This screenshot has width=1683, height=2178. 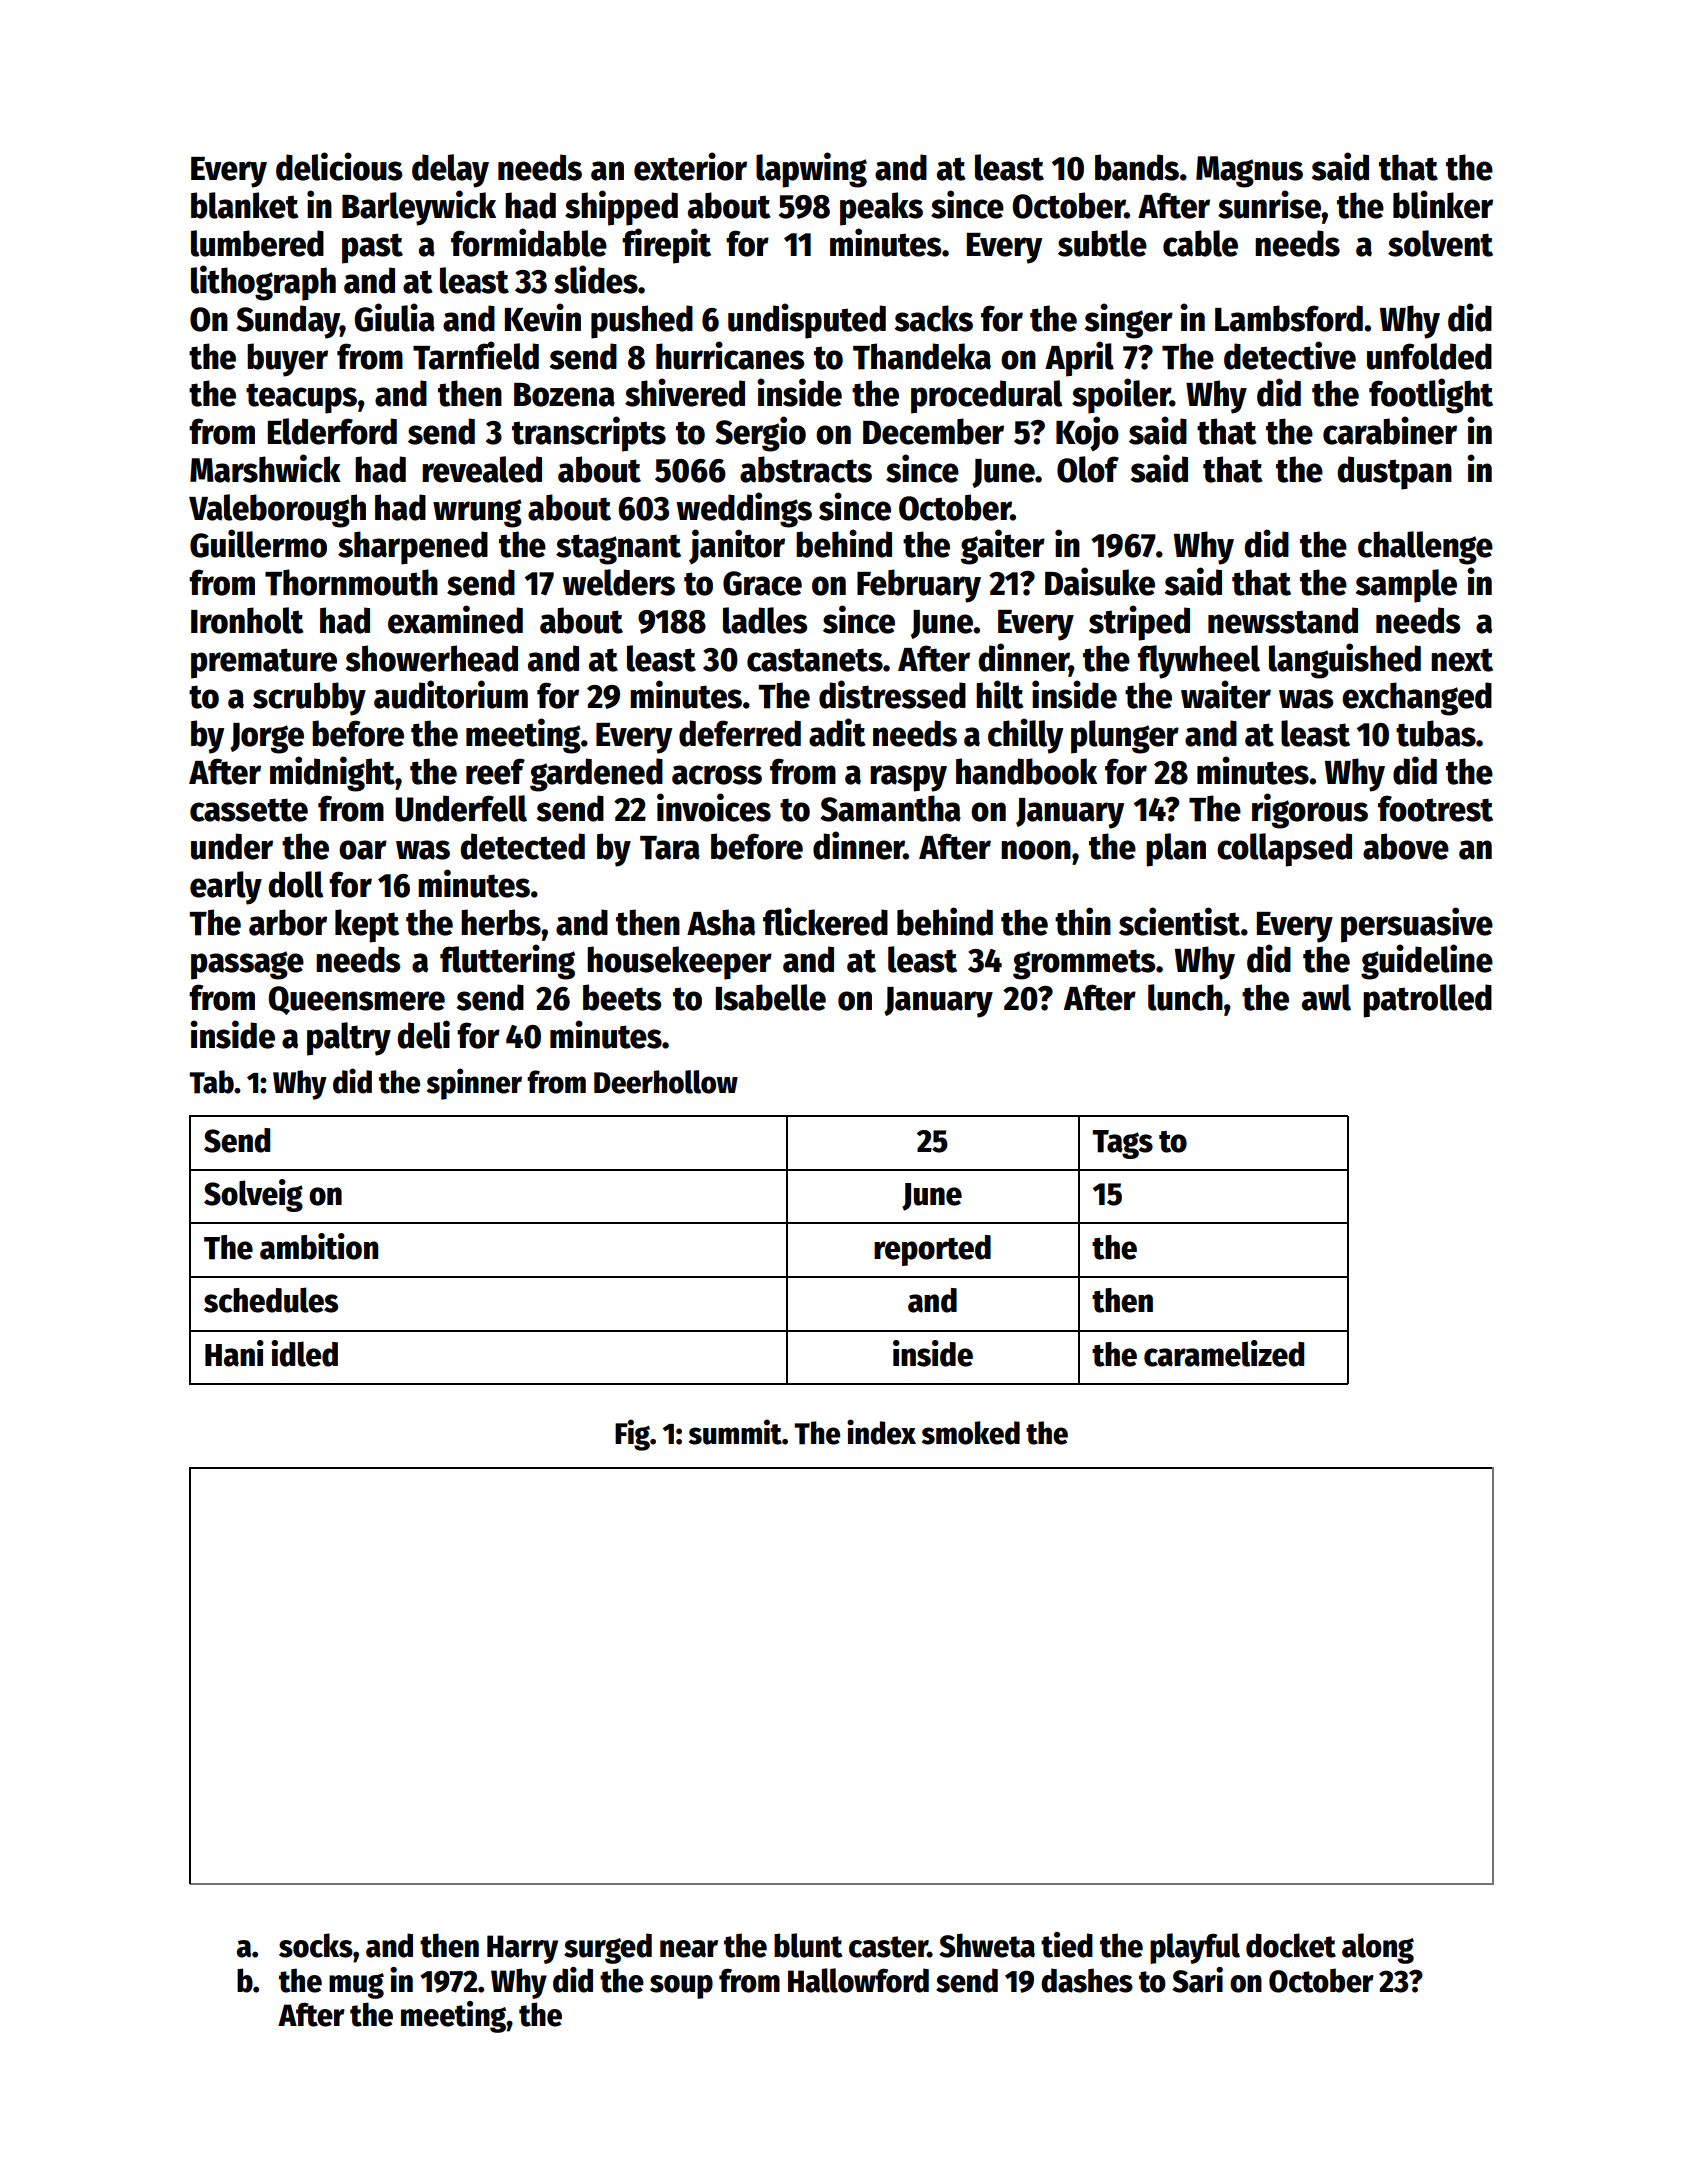 I want to click on ladles, so click(x=765, y=620).
